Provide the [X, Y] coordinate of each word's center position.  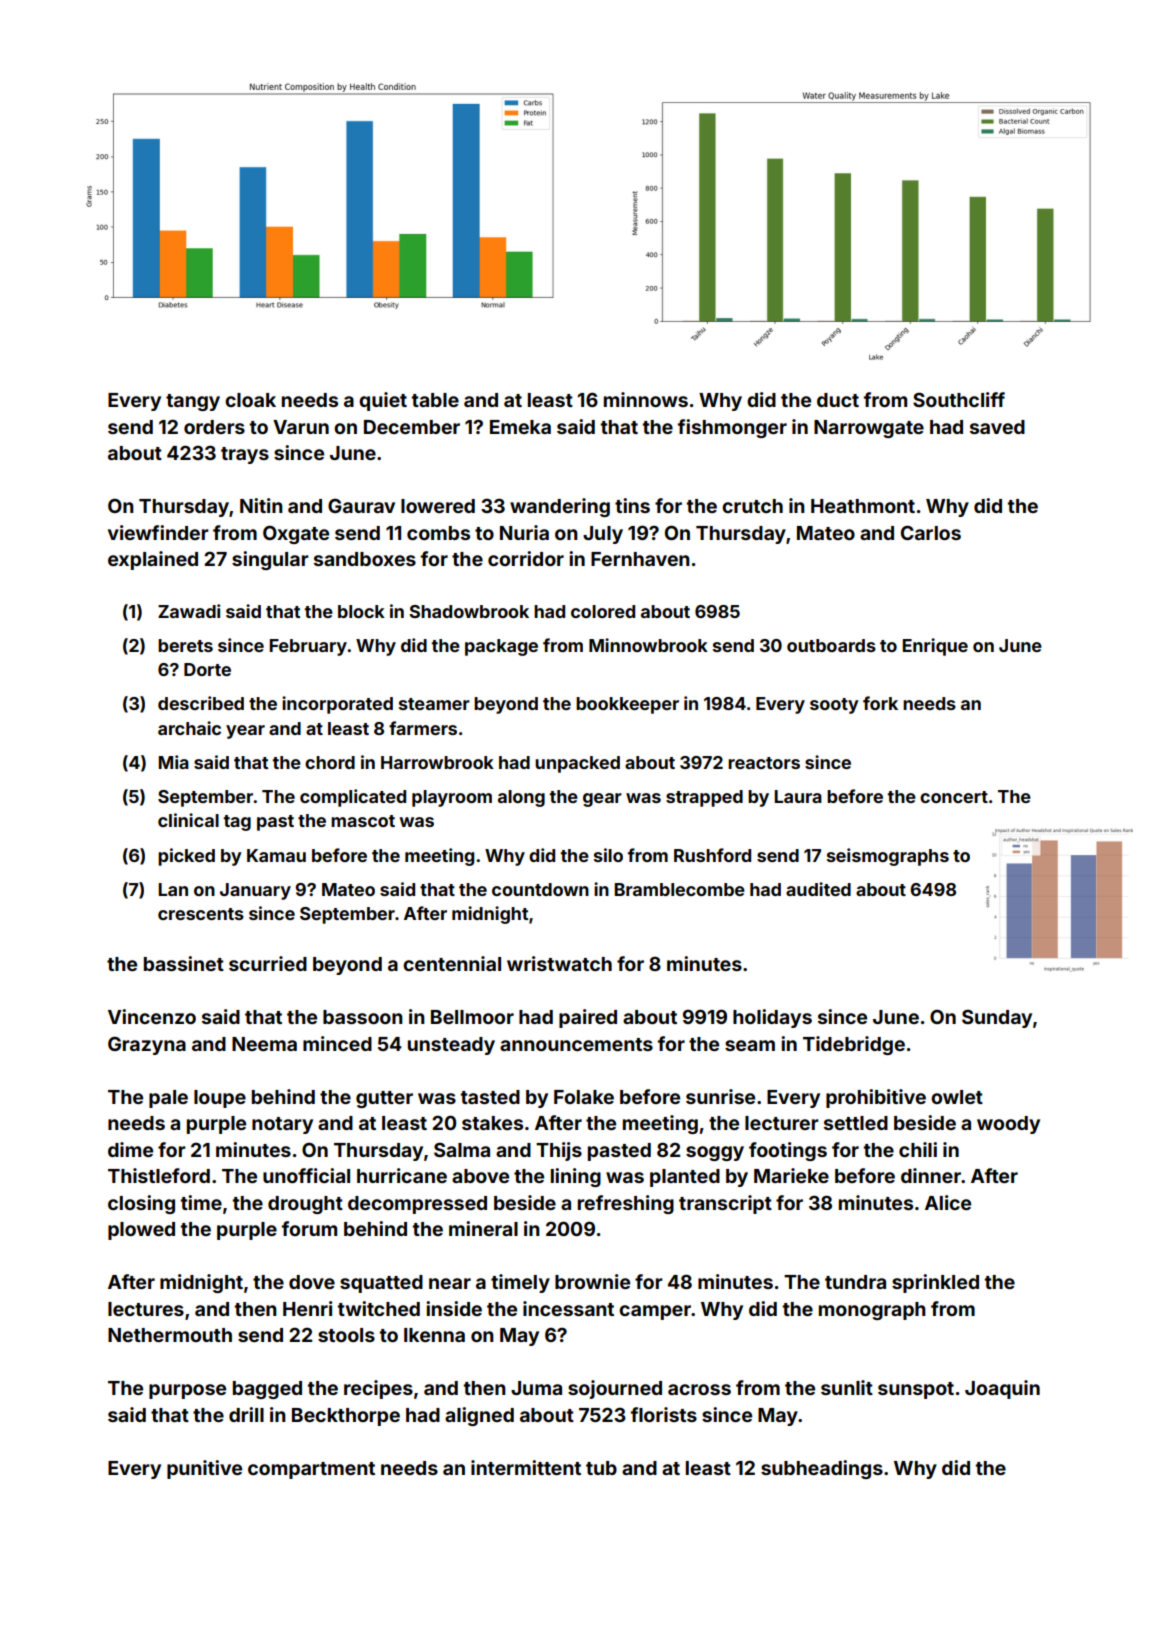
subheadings [822, 1469]
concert [954, 797]
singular [270, 560]
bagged [267, 1390]
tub [601, 1468]
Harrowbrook [437, 762]
